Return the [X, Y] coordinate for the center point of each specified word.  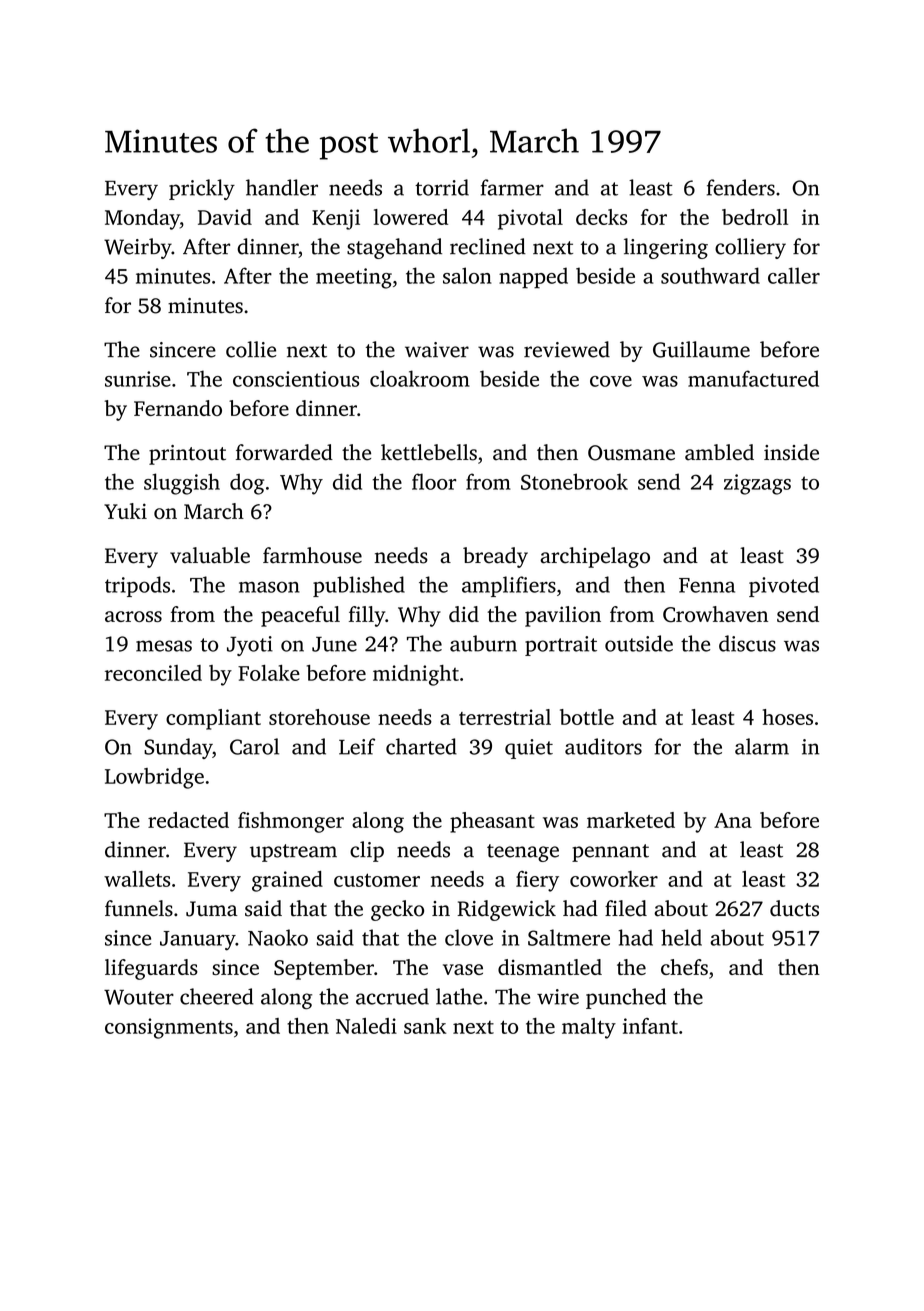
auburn [483, 643]
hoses [788, 717]
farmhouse [312, 555]
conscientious [296, 379]
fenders [741, 187]
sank [425, 1026]
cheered [217, 996]
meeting [354, 278]
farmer [512, 187]
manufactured [753, 378]
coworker [614, 879]
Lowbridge [154, 778]
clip [367, 851]
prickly [202, 189]
